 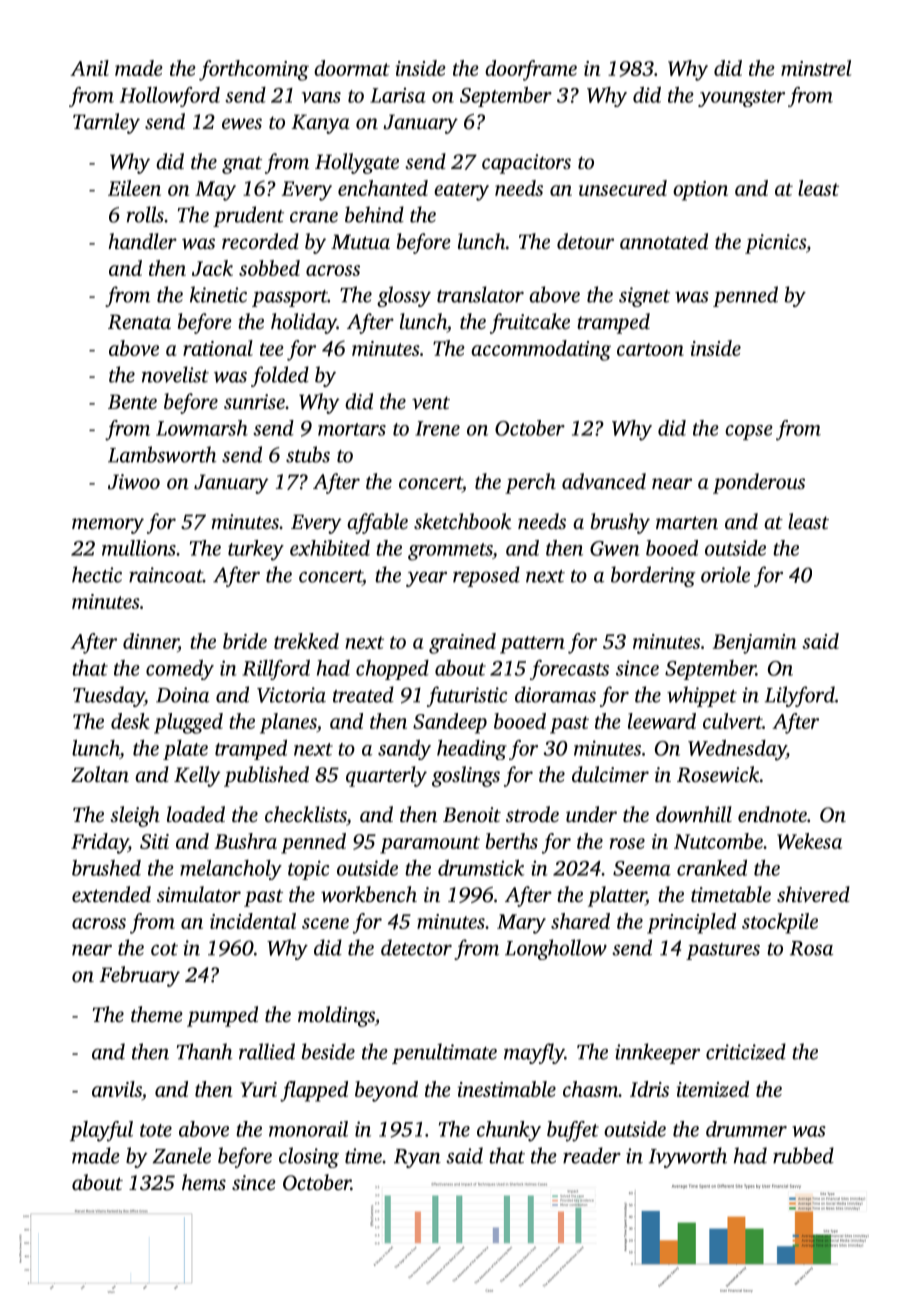 What do you see at coordinates (132, 401) in the screenshot?
I see `Bente` at bounding box center [132, 401].
